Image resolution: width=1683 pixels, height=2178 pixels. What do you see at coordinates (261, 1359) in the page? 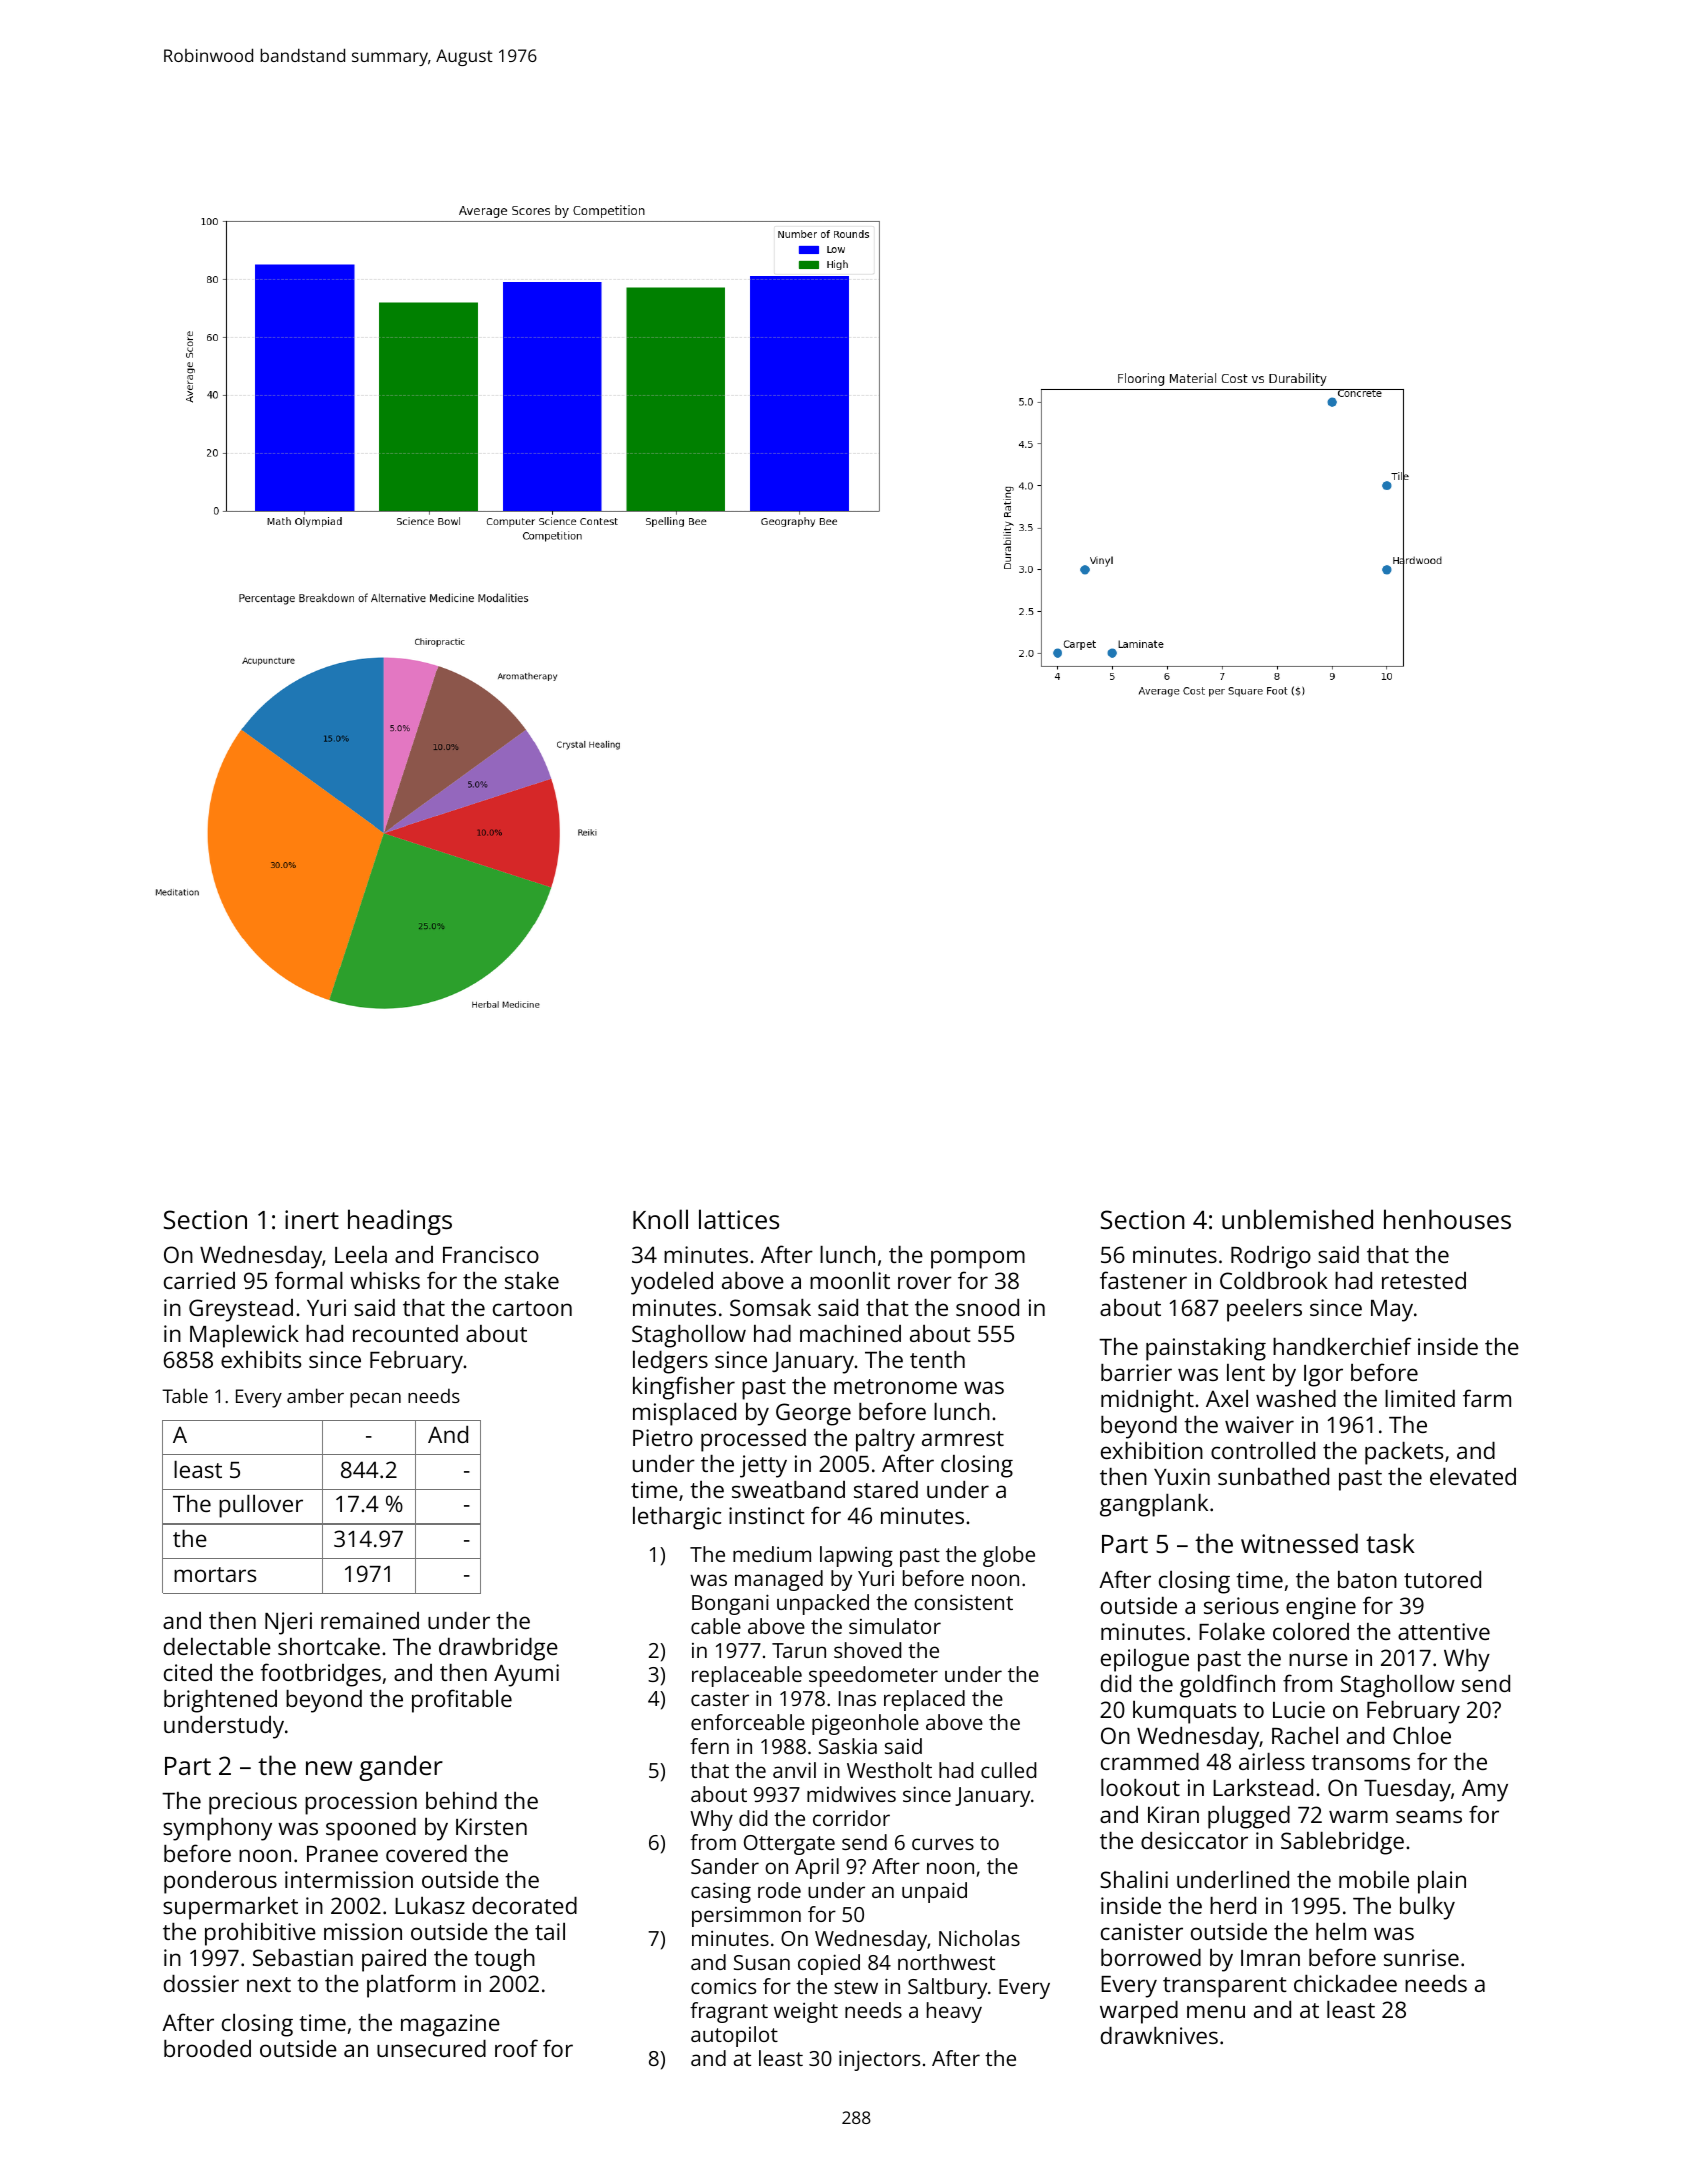
I see `exhibits` at bounding box center [261, 1359].
